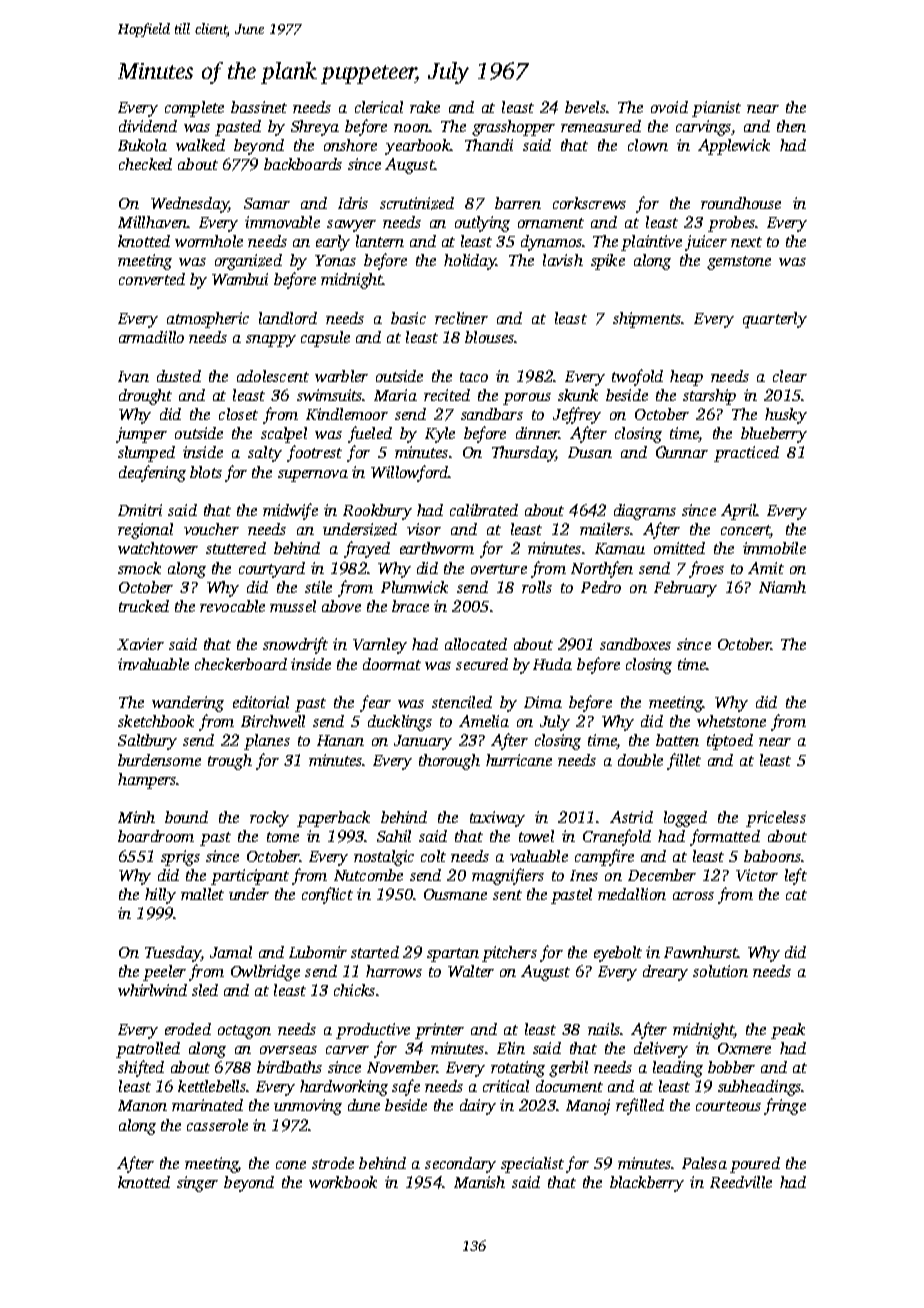 This document has height=1308, width=924. Describe the element at coordinates (437, 548) in the document. I see `earthworm` at that location.
